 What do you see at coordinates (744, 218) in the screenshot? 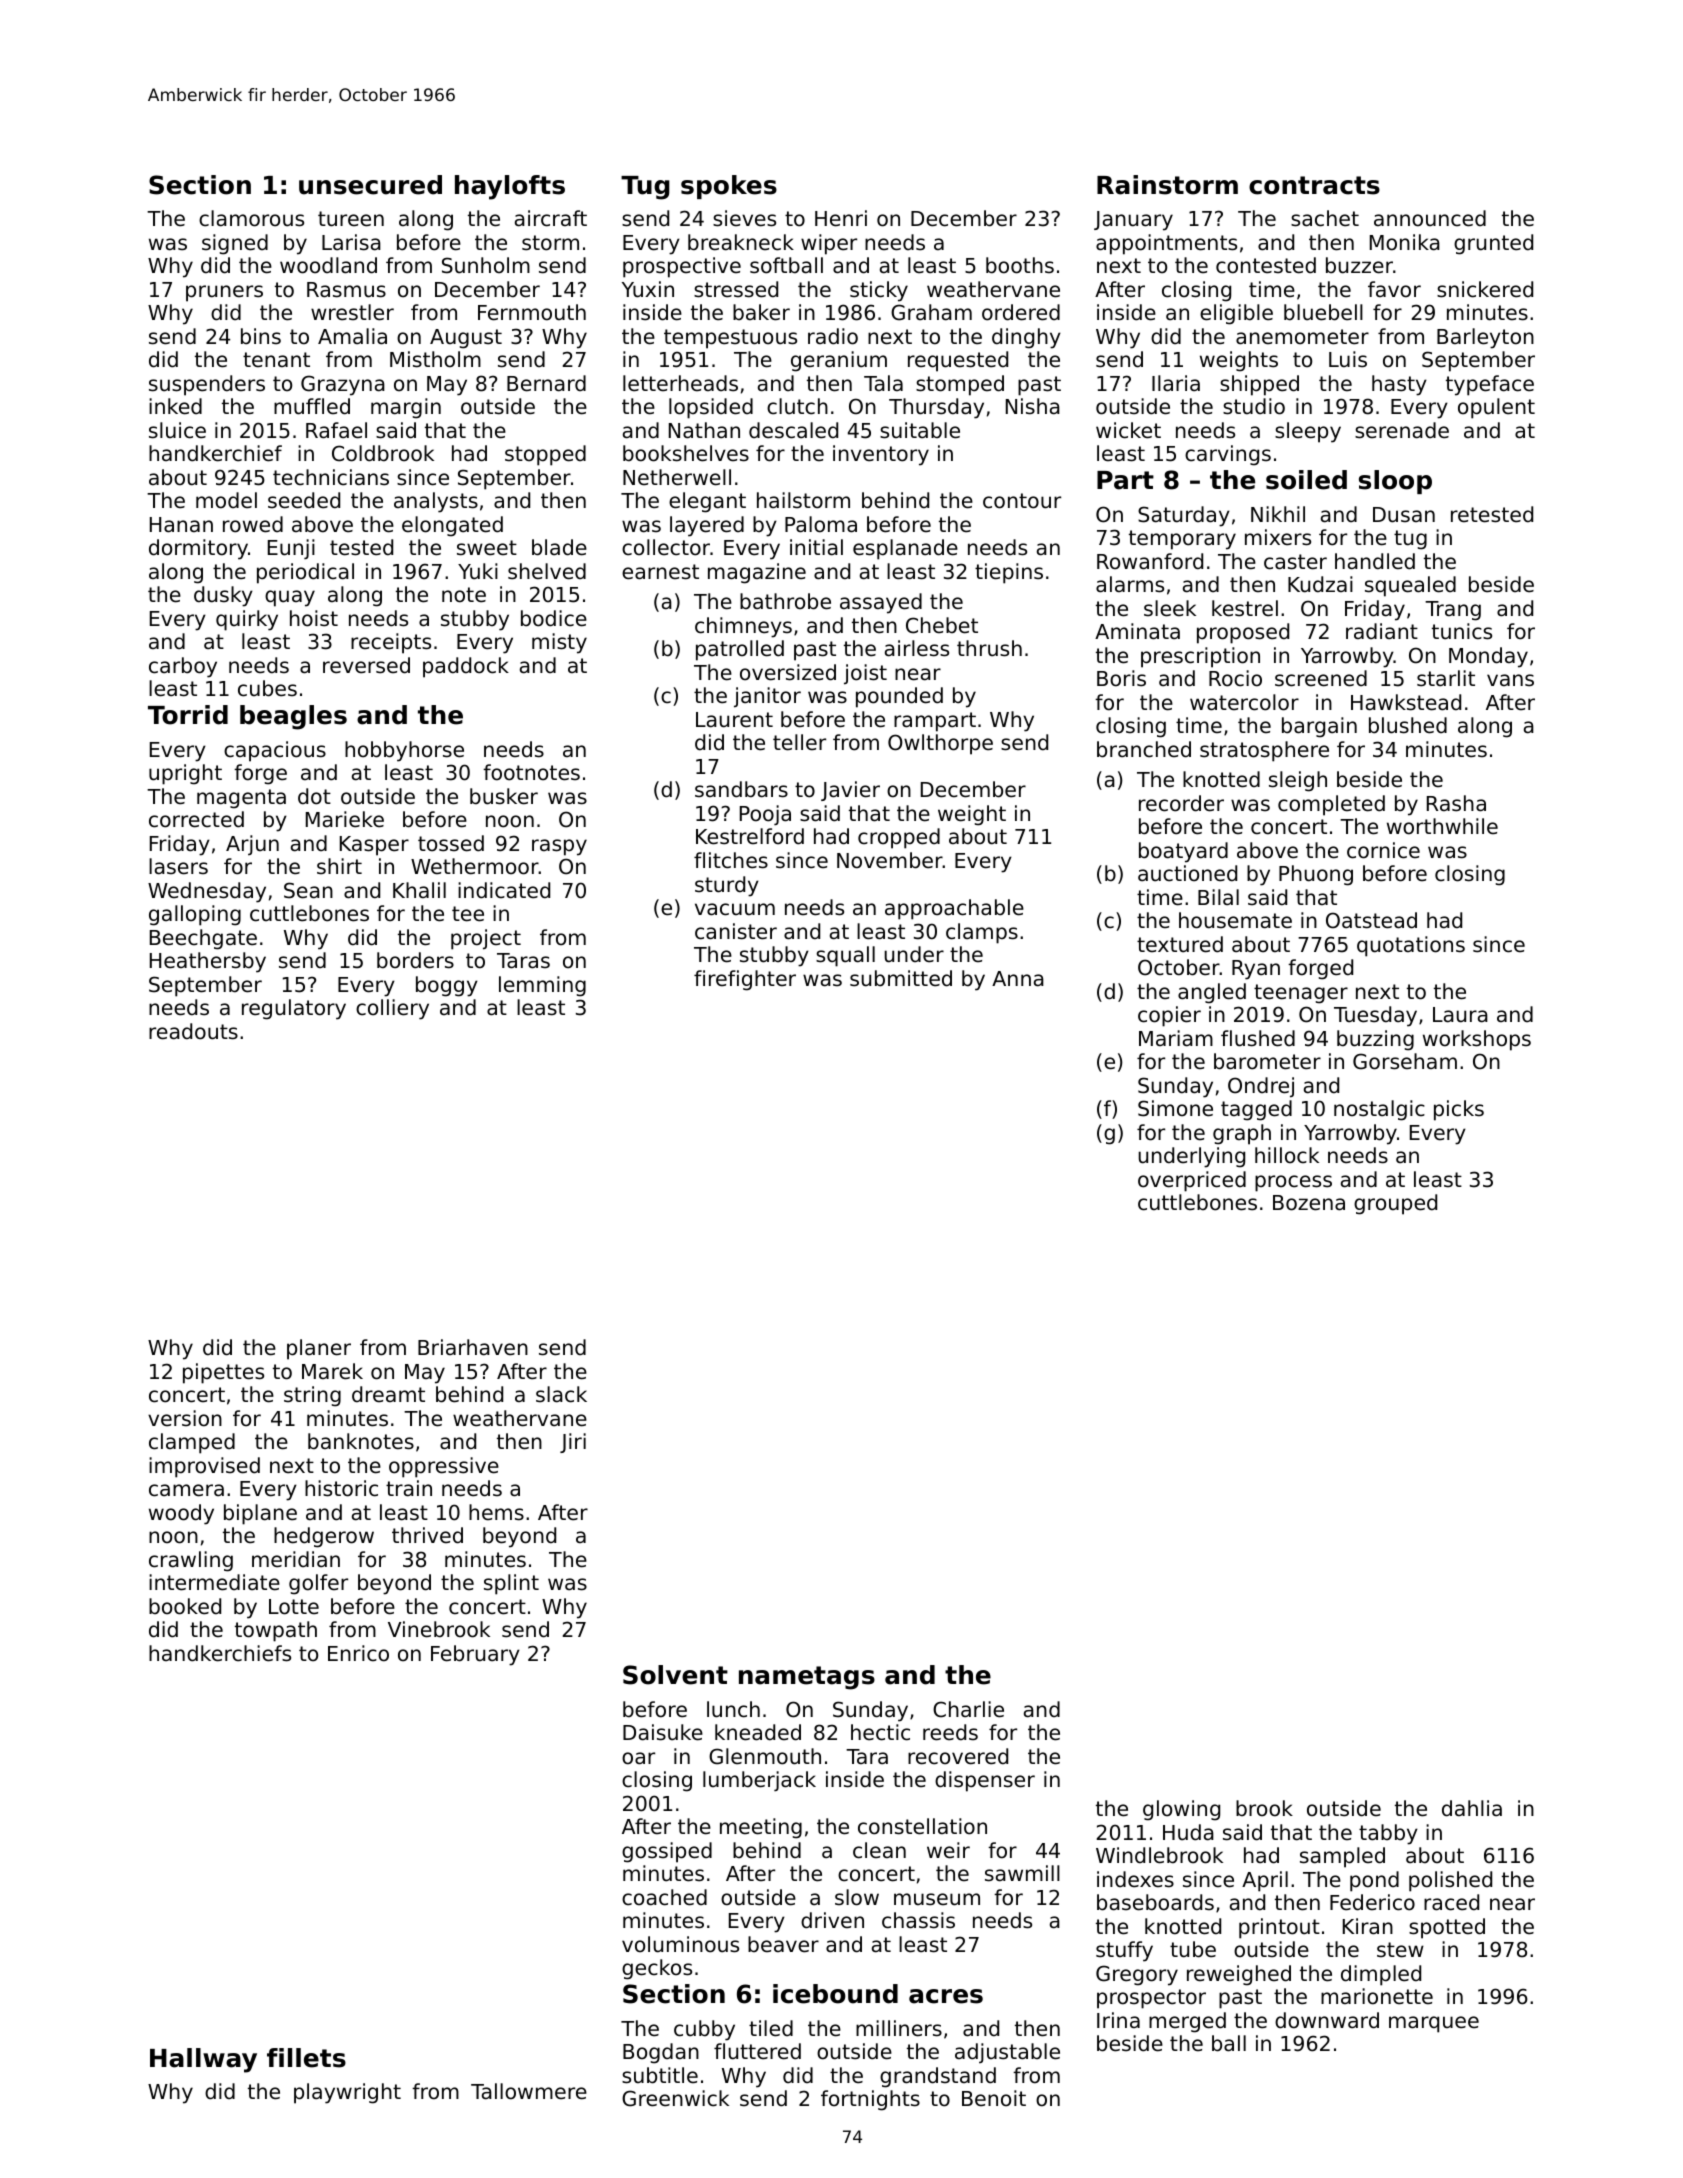
I see `sieves` at bounding box center [744, 218].
